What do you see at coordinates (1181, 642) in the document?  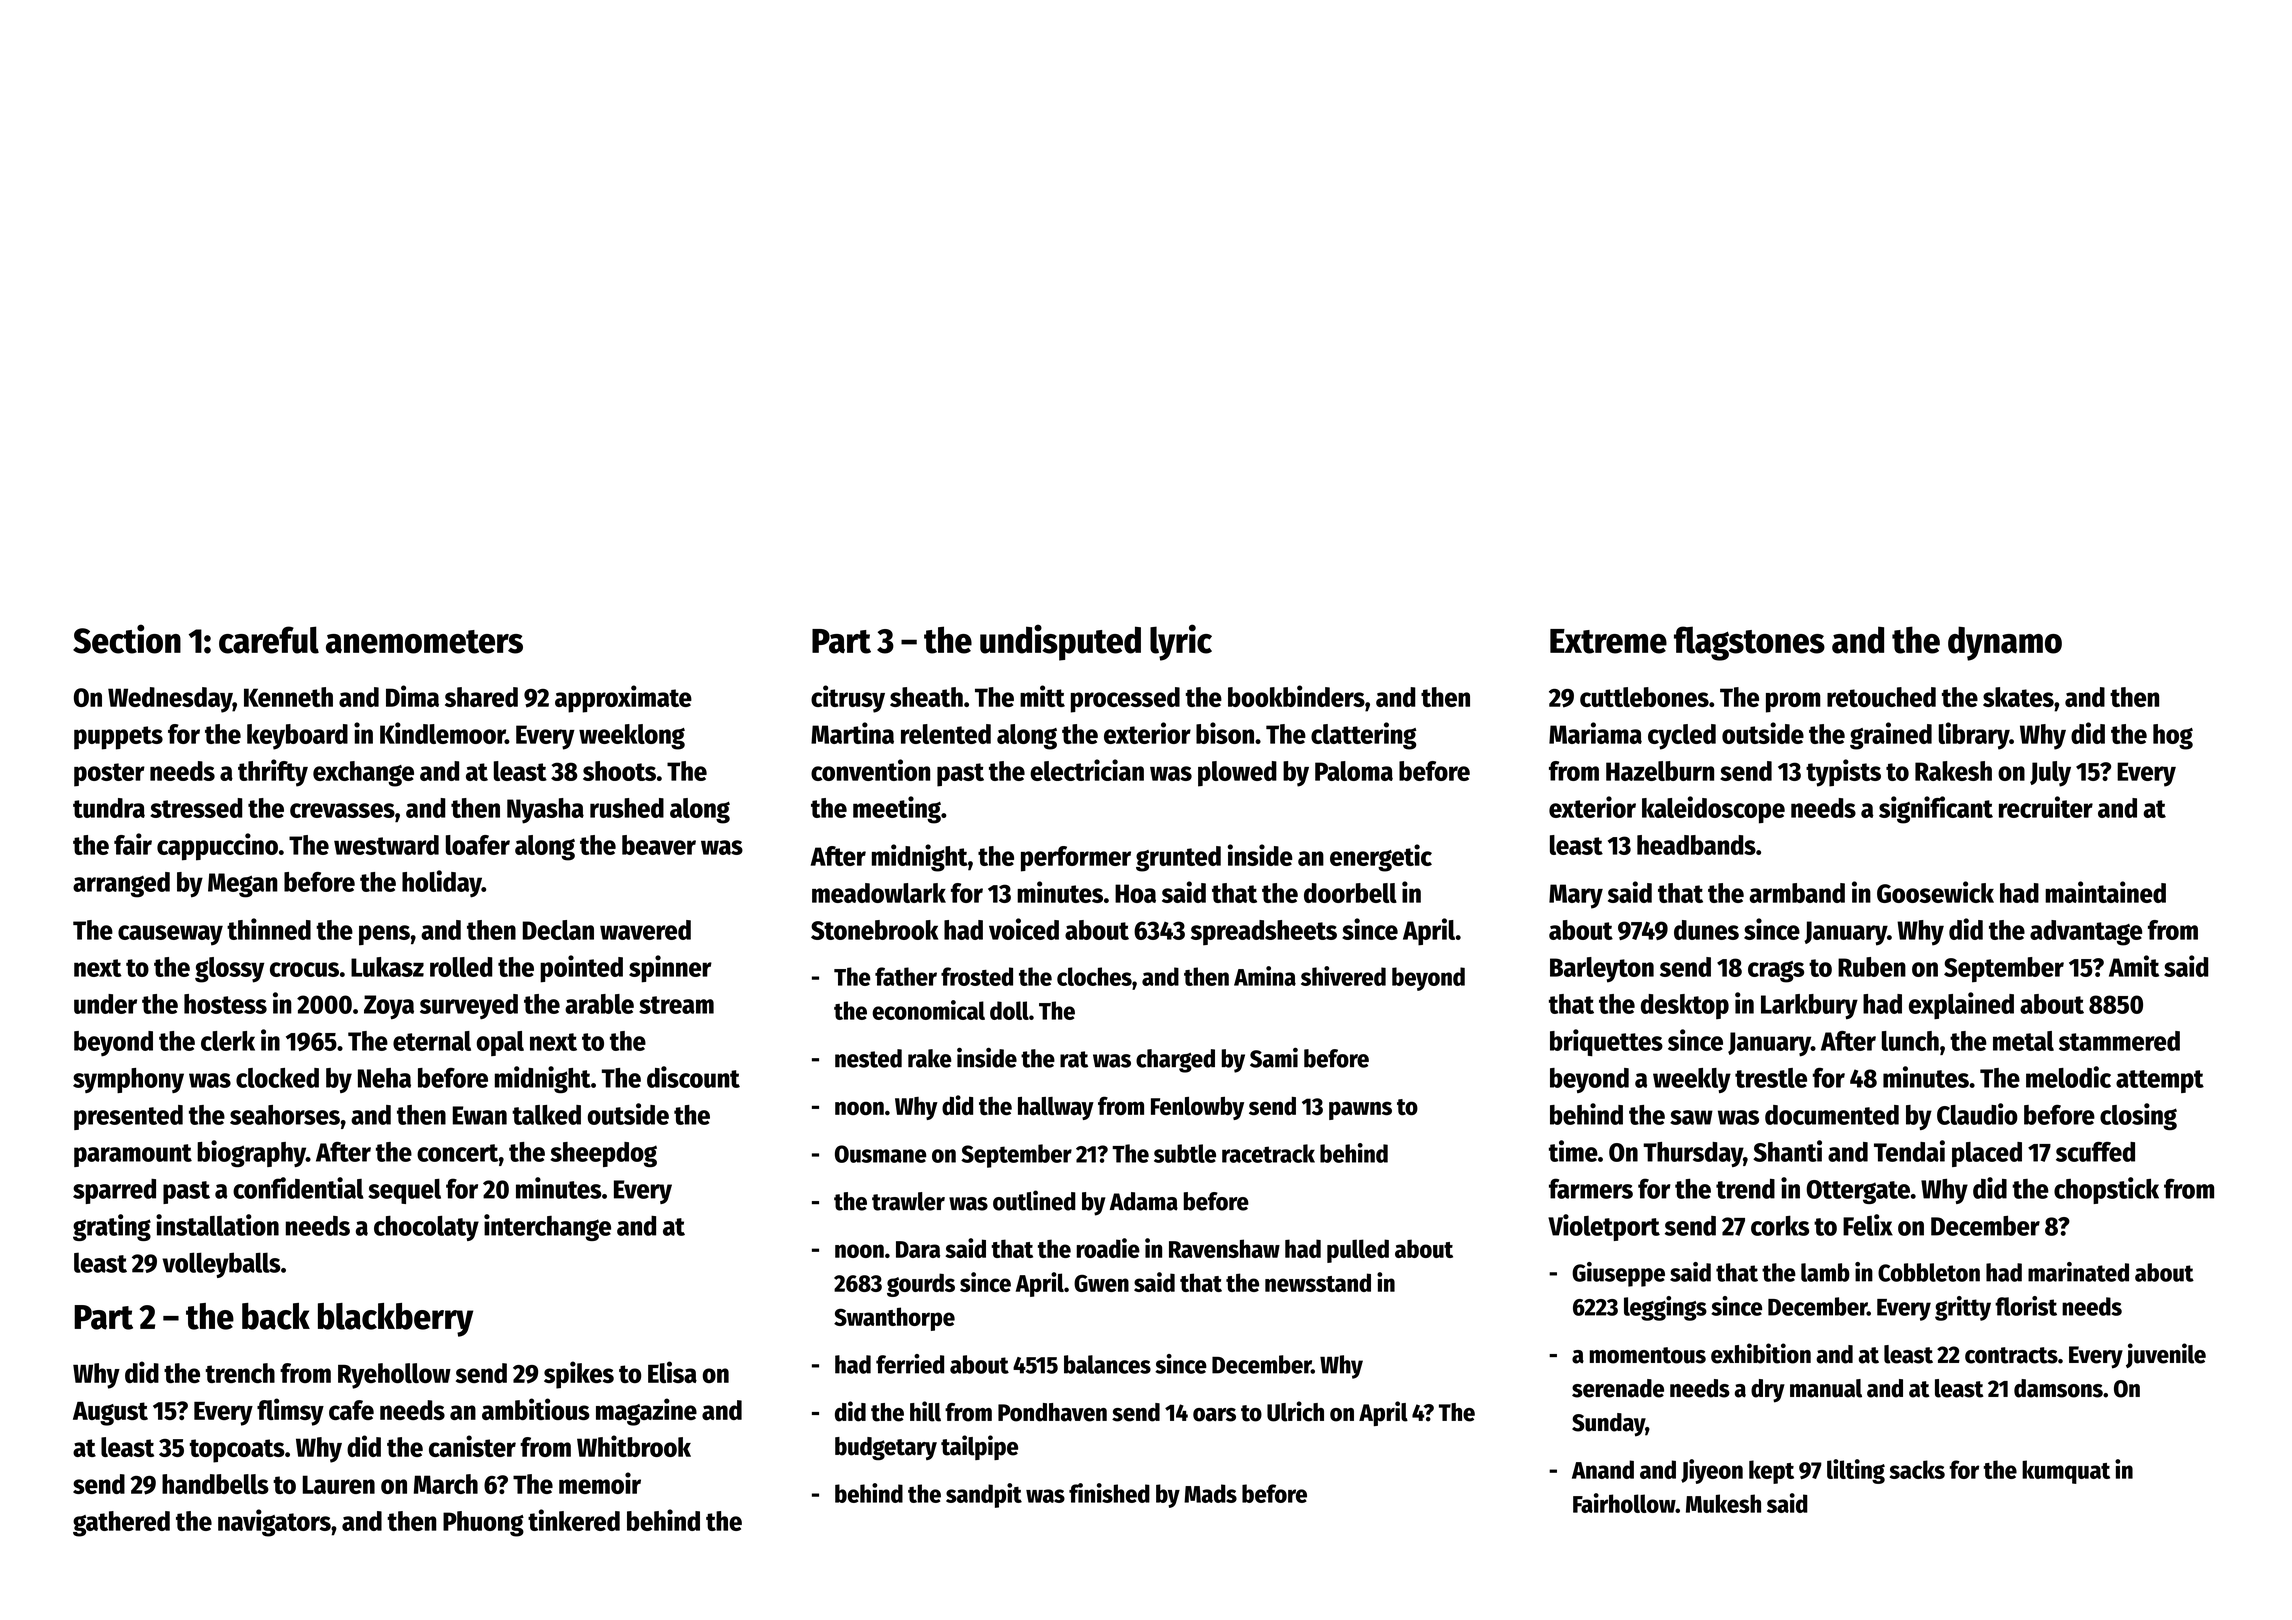 I see `lyric` at bounding box center [1181, 642].
